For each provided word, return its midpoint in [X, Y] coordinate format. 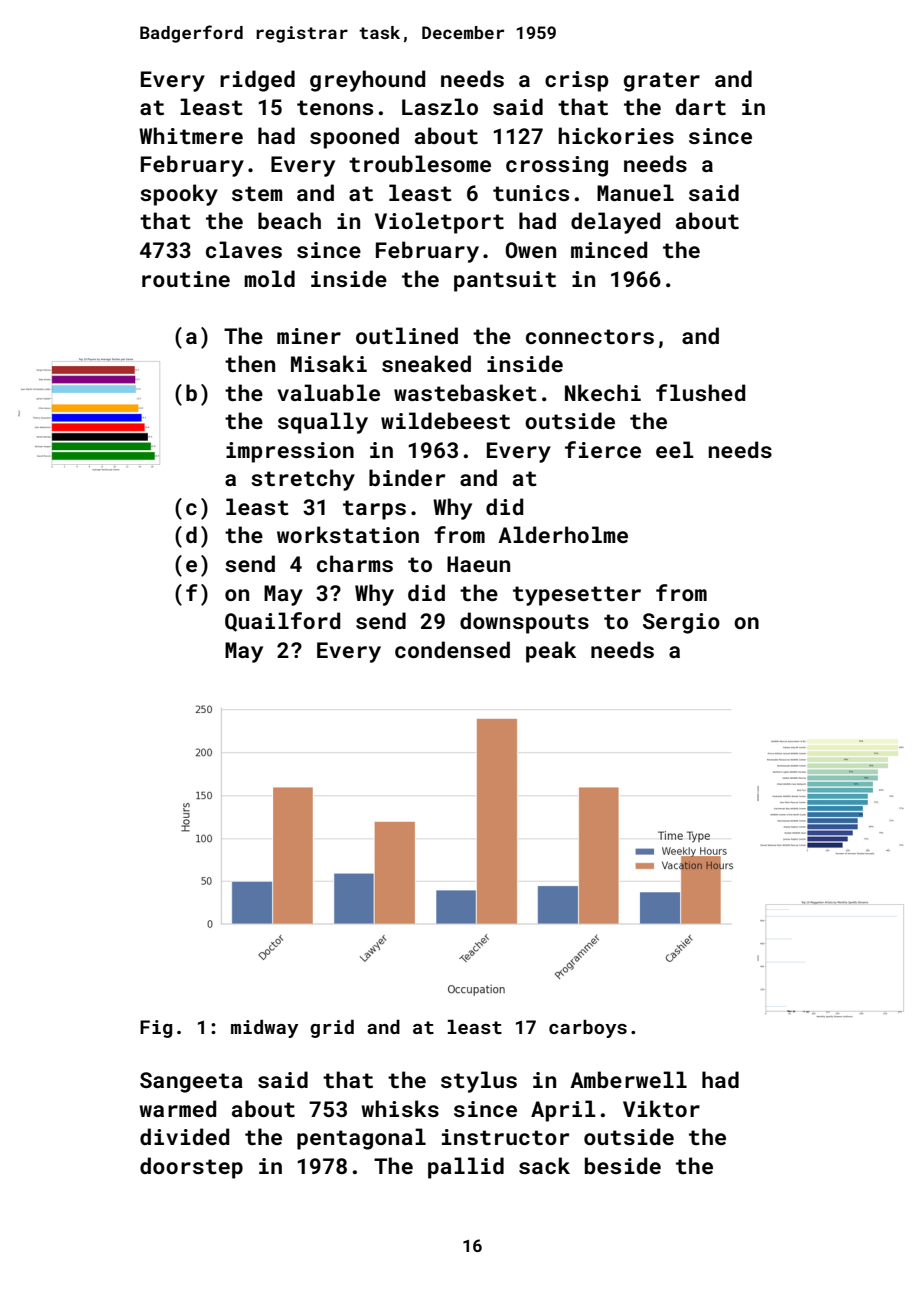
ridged [257, 81]
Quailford [282, 622]
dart [701, 106]
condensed [452, 649]
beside [623, 1165]
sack [544, 1165]
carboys [588, 1029]
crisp [576, 81]
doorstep [191, 1168]
